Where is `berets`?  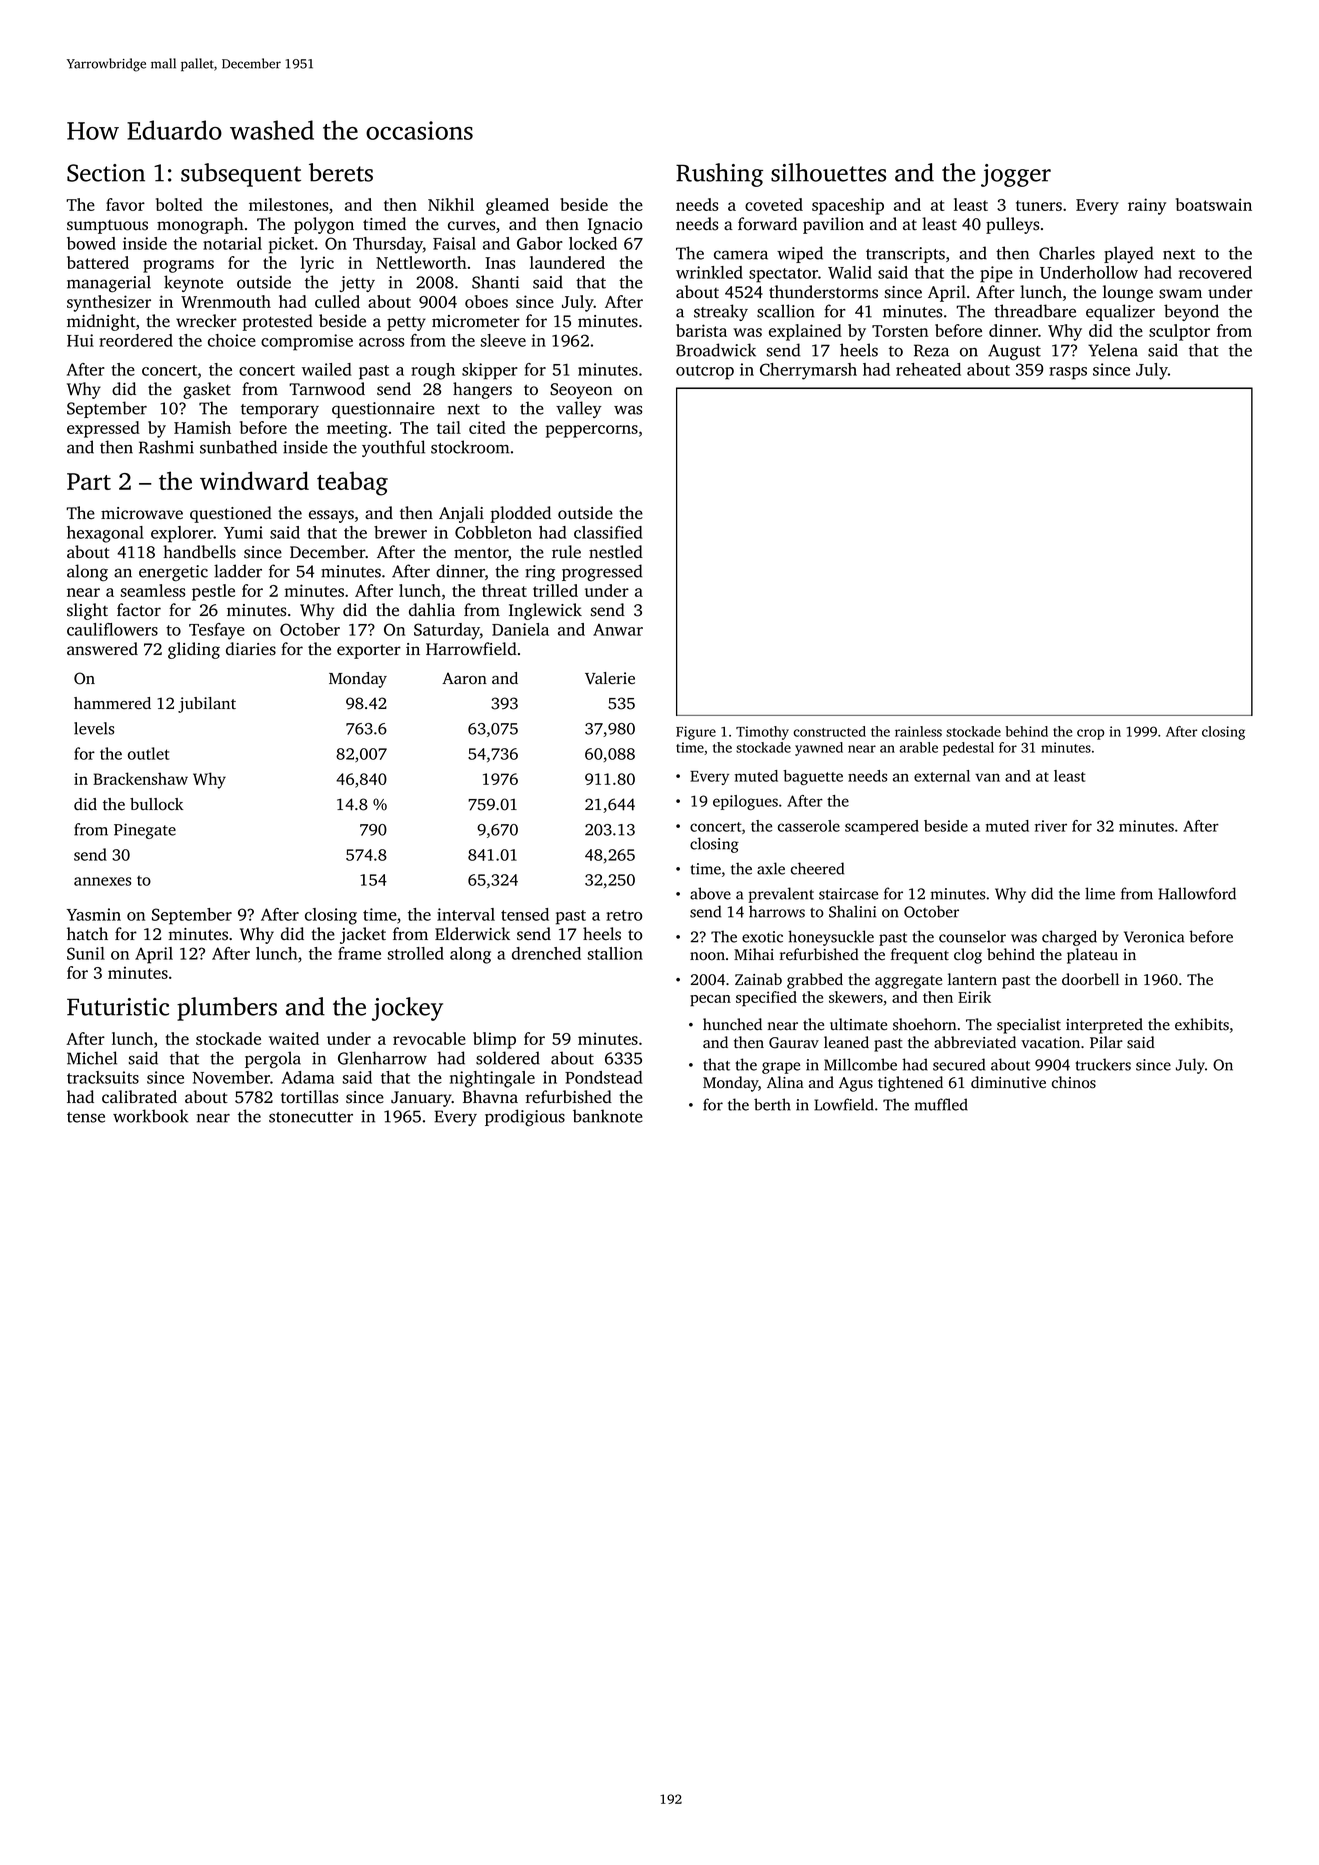
berets is located at coordinates (341, 172).
